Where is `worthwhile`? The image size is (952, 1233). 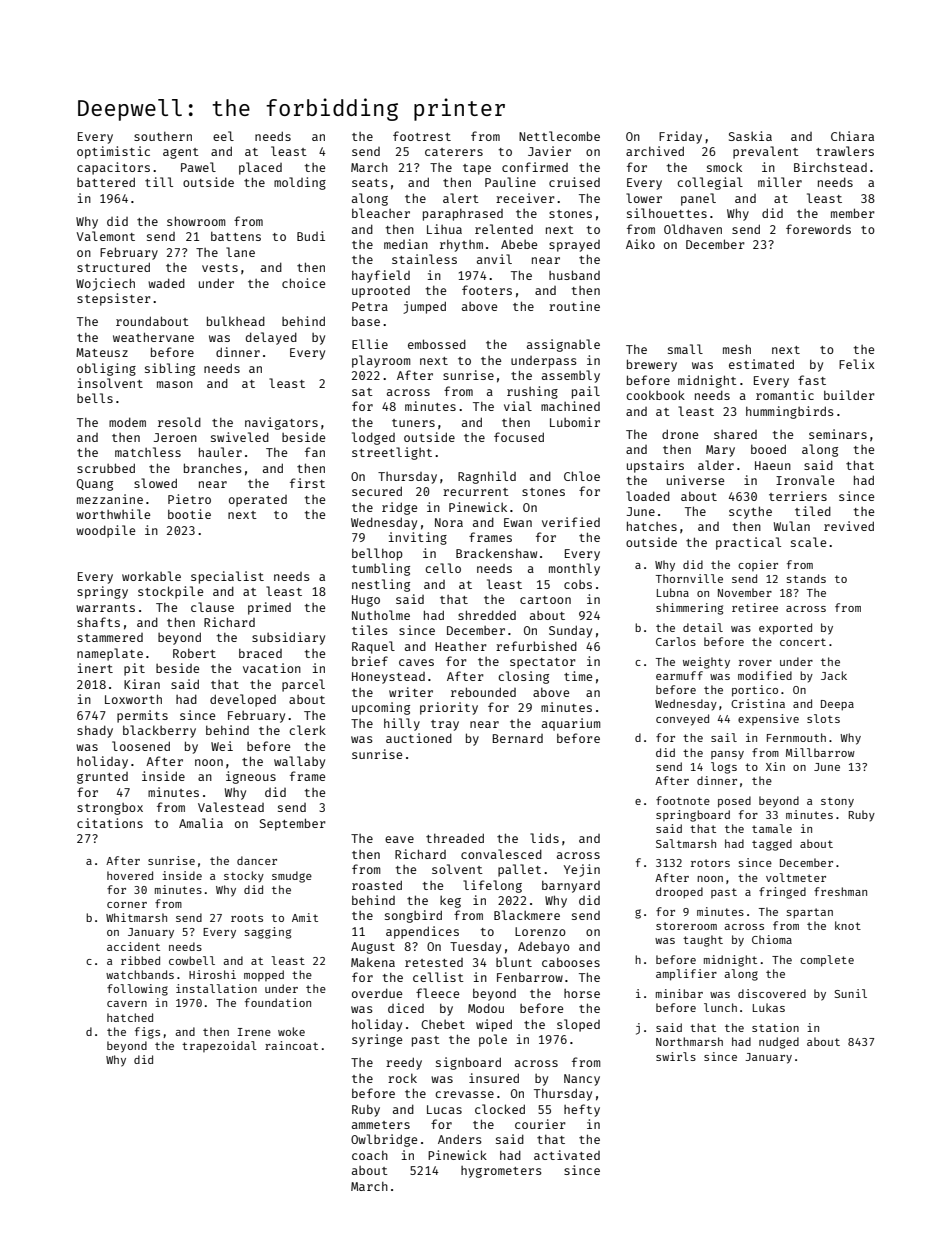 worthwhile is located at coordinates (113, 514).
